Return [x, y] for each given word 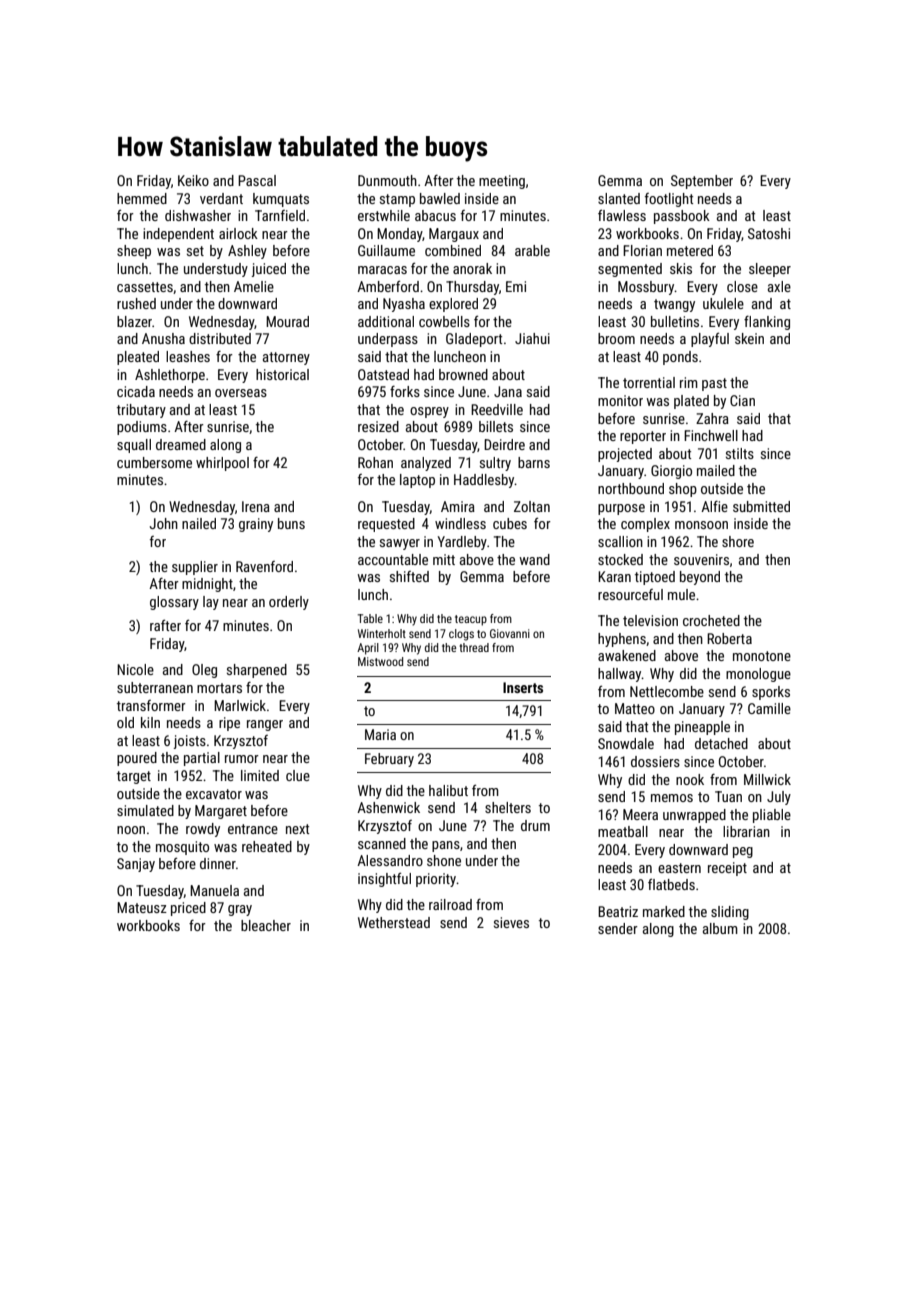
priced [188, 909]
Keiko [193, 180]
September [702, 182]
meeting [502, 182]
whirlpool [222, 464]
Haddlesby [484, 481]
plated [691, 402]
